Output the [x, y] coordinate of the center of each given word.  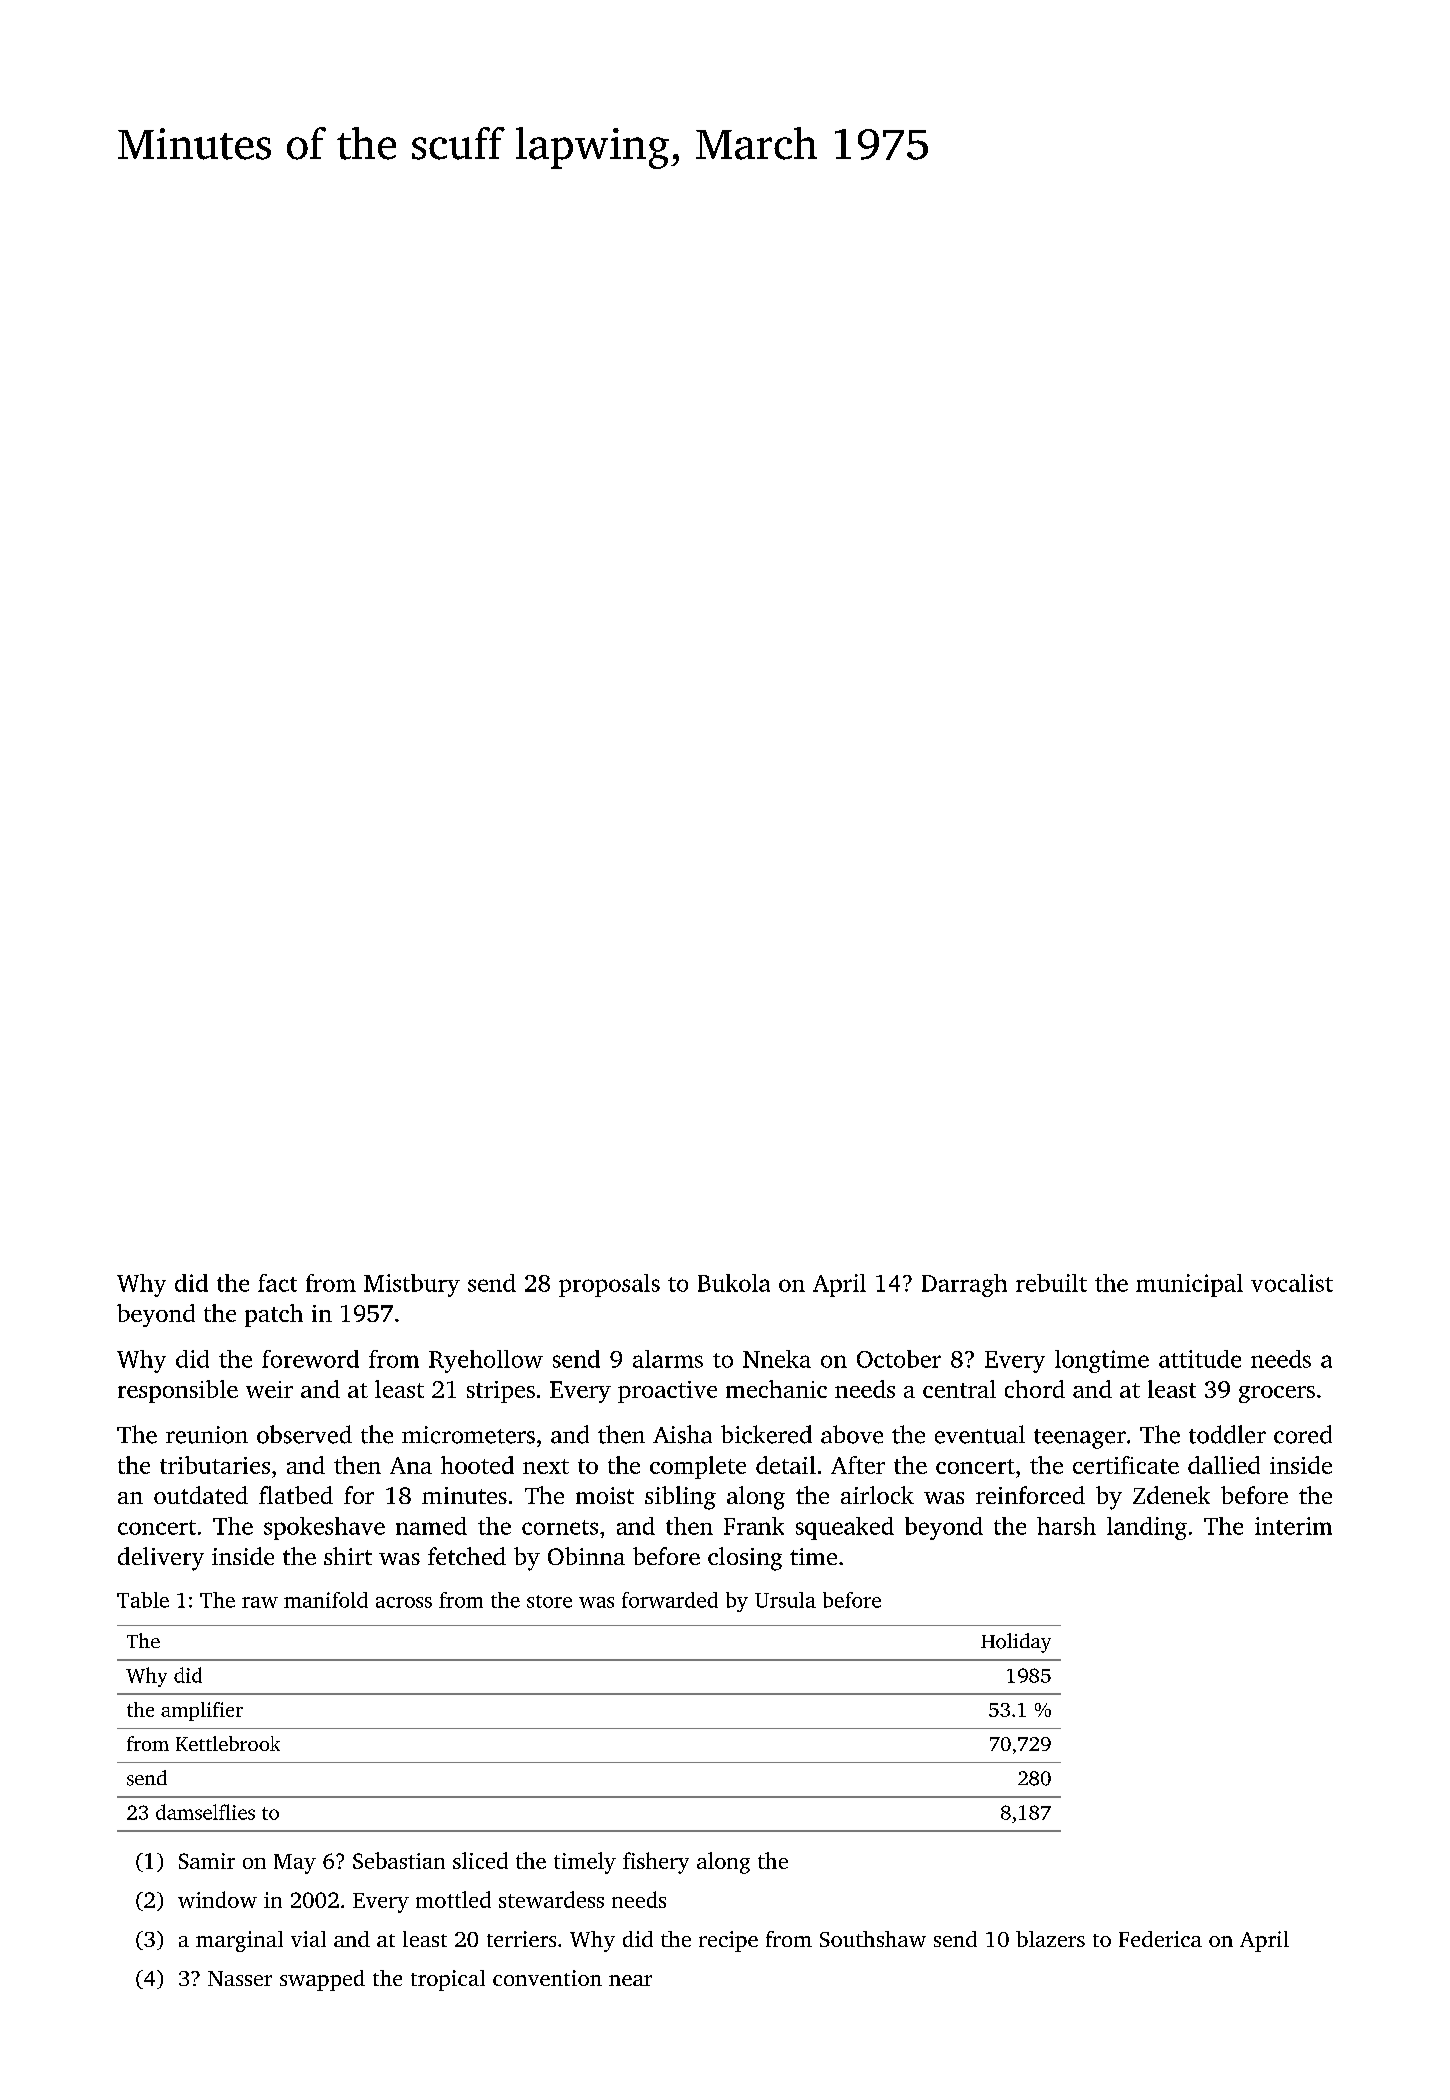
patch [274, 1315]
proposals [609, 1285]
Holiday [1016, 1643]
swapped [322, 1980]
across [404, 1602]
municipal [1189, 1285]
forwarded [670, 1600]
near [630, 1980]
